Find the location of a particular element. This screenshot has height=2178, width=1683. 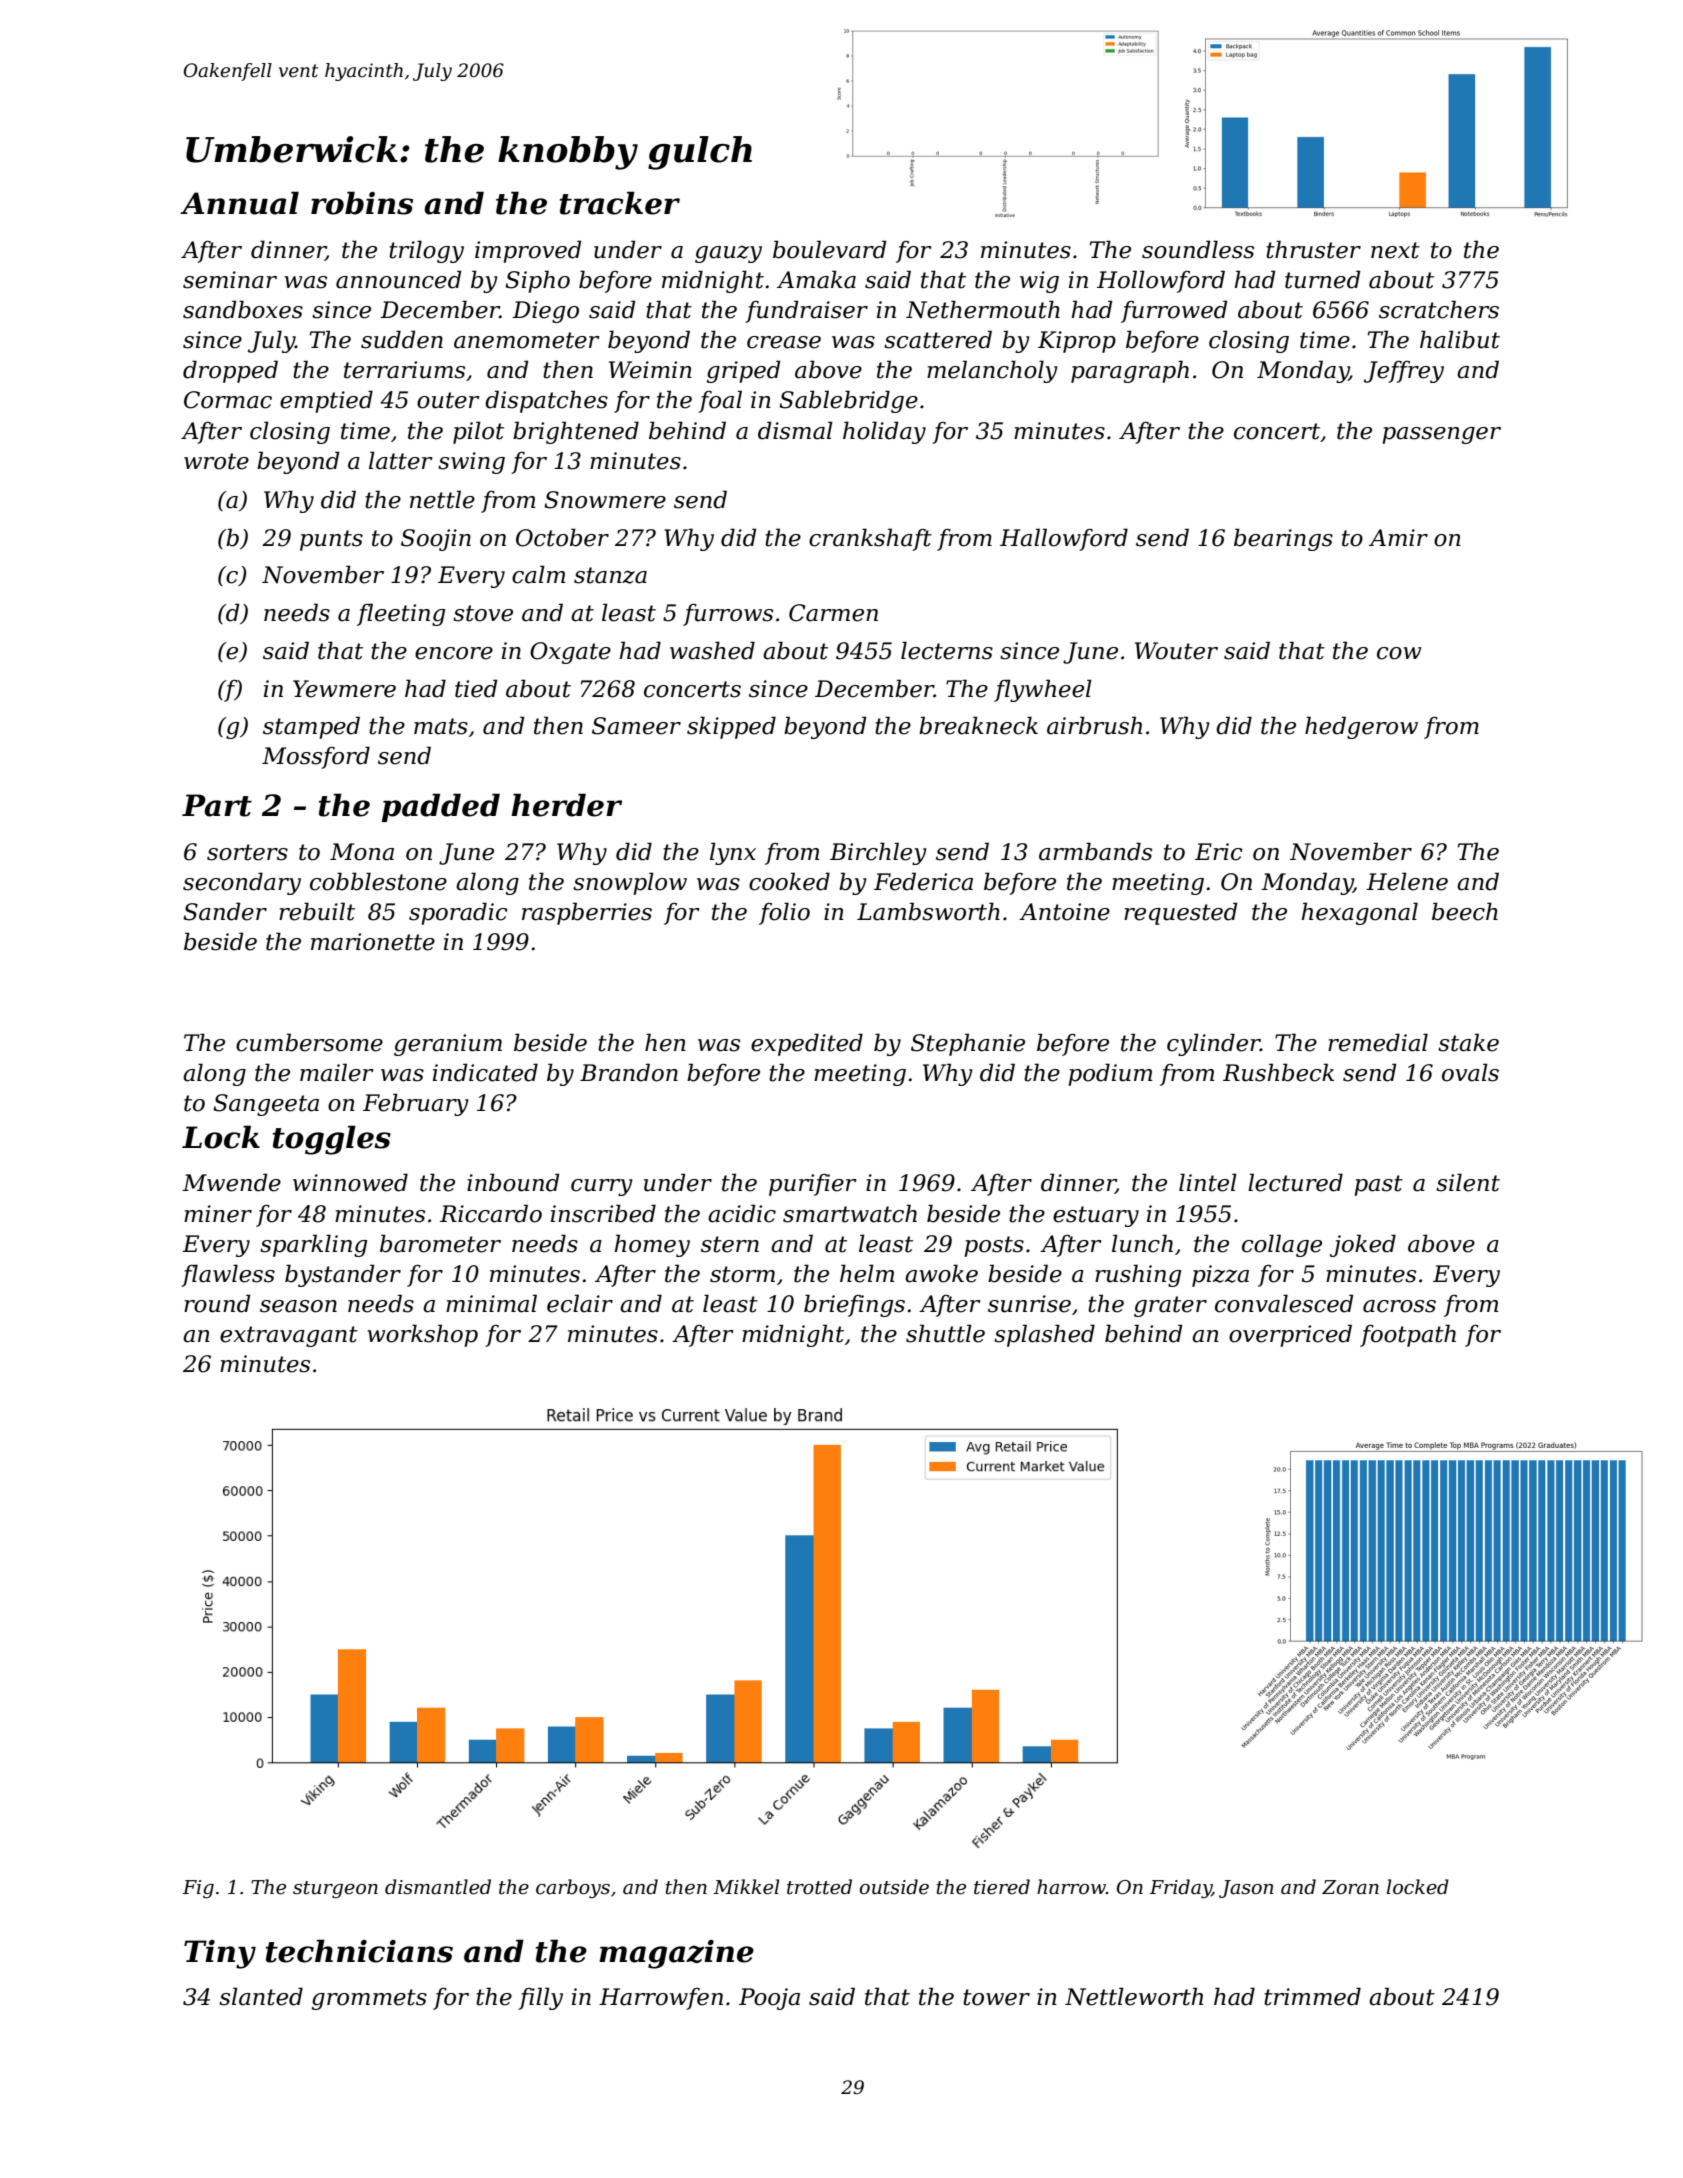

tracker is located at coordinates (620, 203).
